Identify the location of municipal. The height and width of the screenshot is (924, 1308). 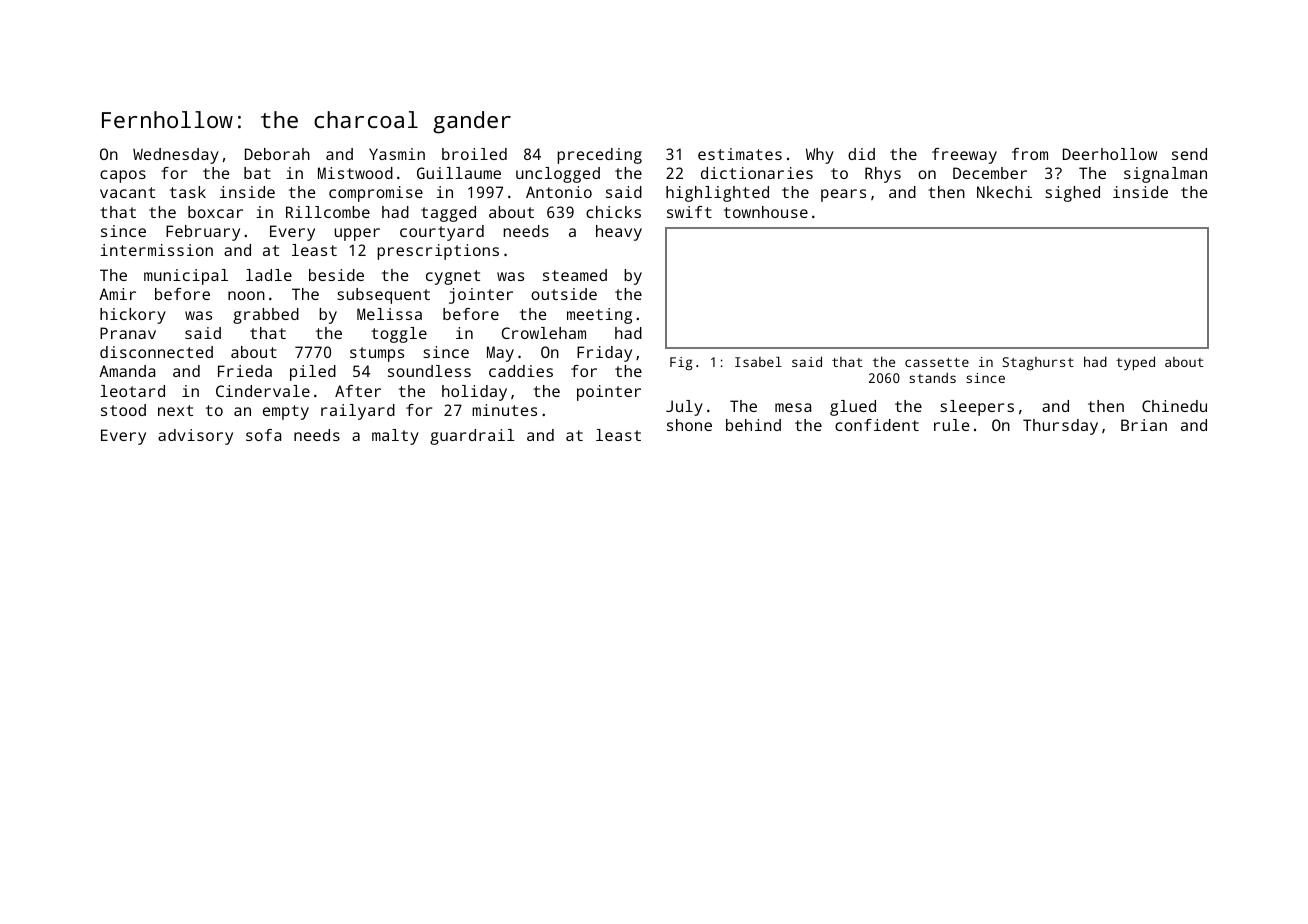
(186, 277).
